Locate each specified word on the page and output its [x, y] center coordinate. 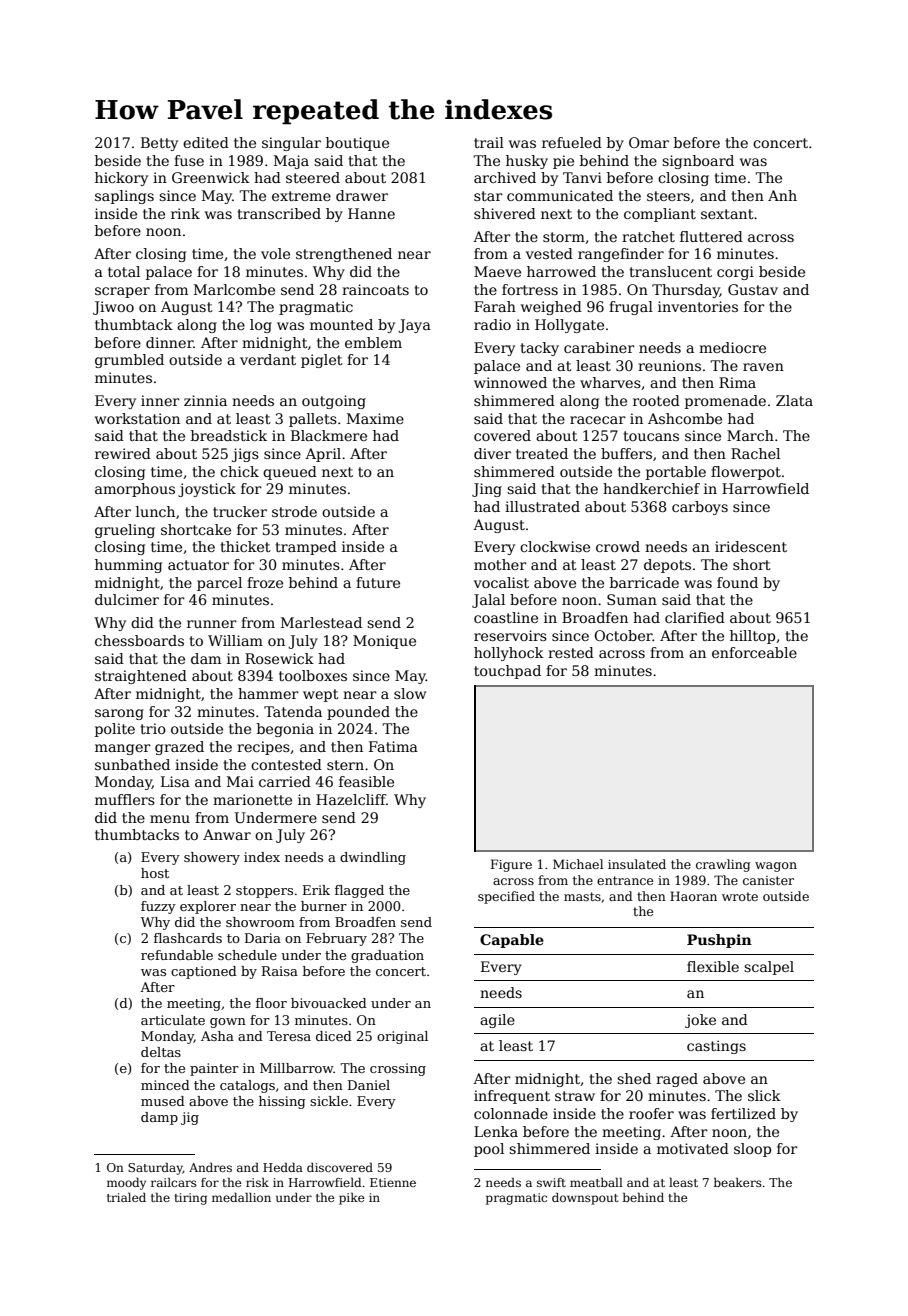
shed [634, 1078]
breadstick [229, 435]
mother [500, 564]
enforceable [754, 652]
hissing [282, 1102]
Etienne [393, 1182]
